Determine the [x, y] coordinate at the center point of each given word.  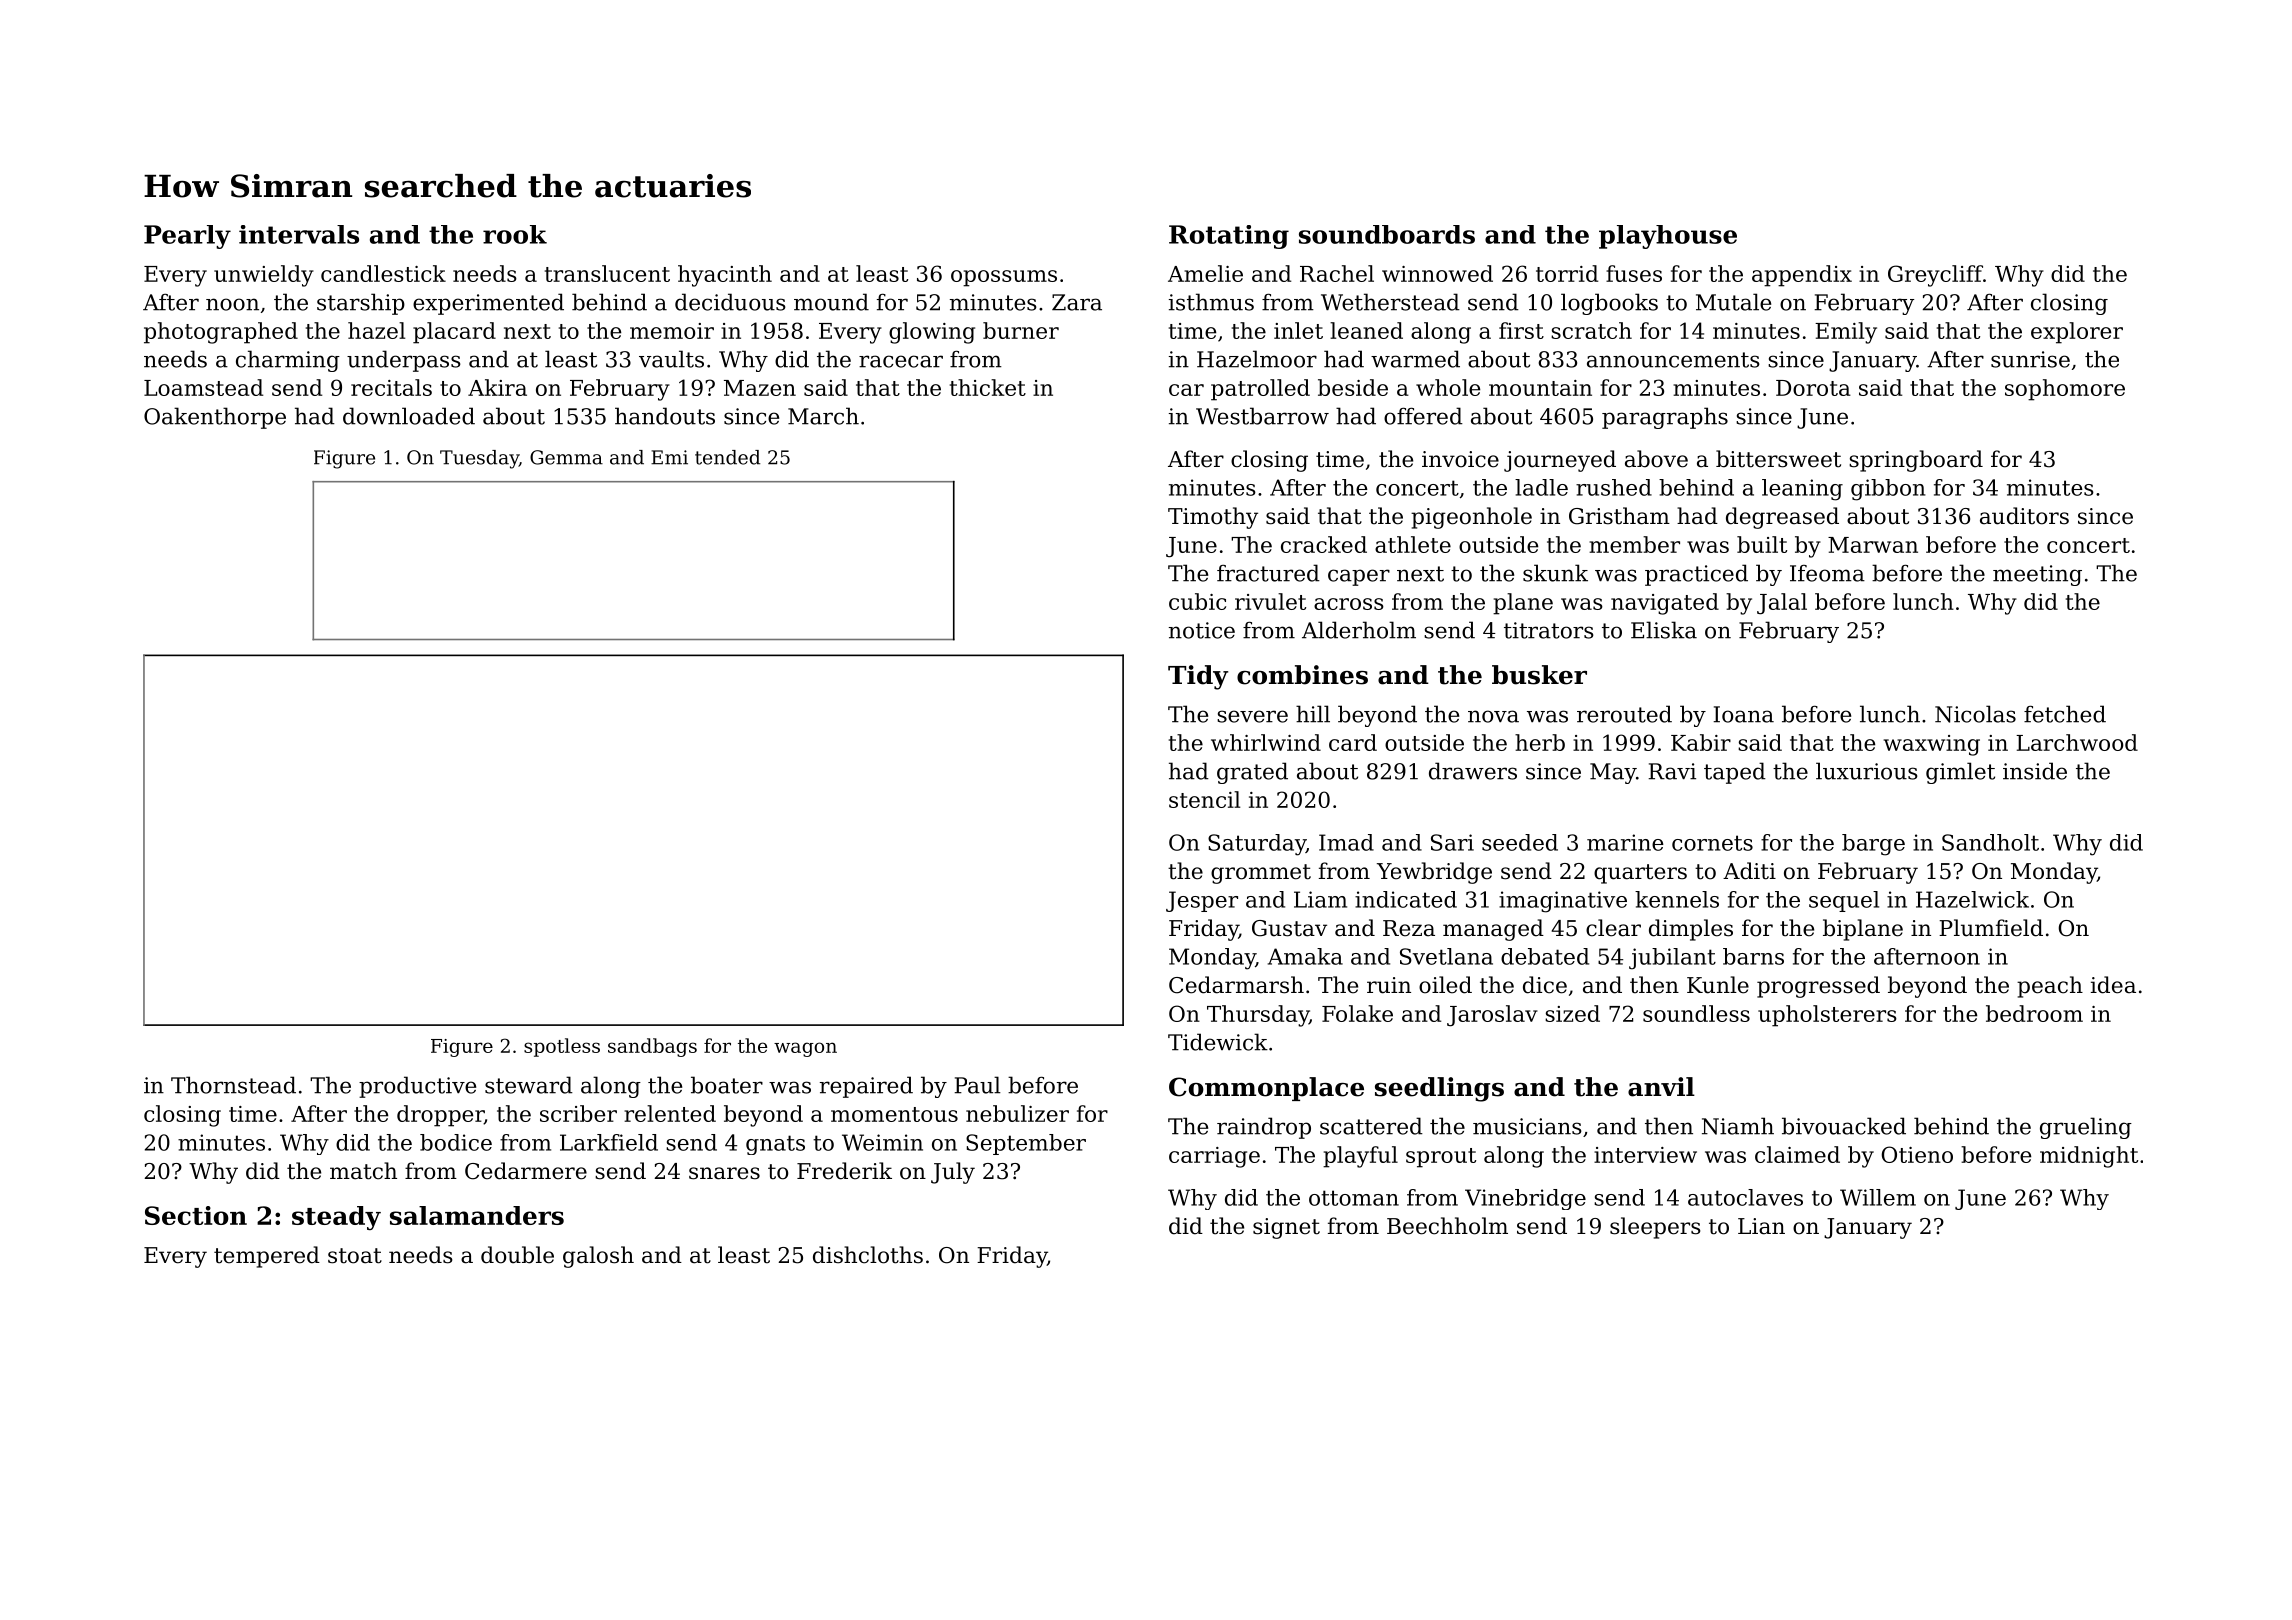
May [1613, 773]
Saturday [1257, 845]
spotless [562, 1047]
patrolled [1260, 390]
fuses [1634, 273]
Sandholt [1990, 842]
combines [1302, 675]
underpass [404, 361]
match [363, 1171]
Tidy [1198, 677]
